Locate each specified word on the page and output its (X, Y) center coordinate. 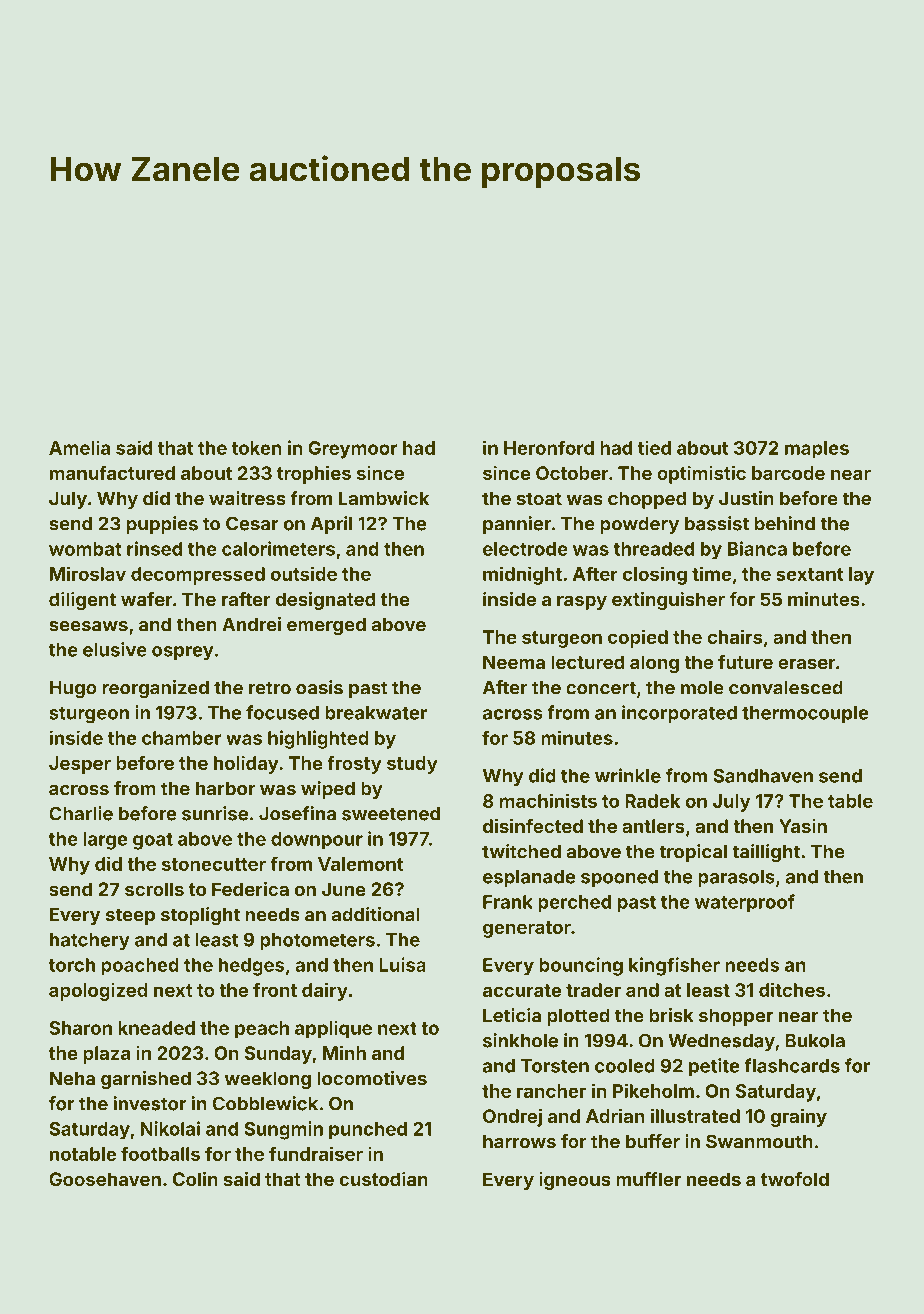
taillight (766, 853)
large (105, 841)
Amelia (79, 447)
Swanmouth (759, 1141)
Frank (508, 902)
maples (817, 450)
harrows (519, 1141)
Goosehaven (105, 1179)
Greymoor (353, 450)
